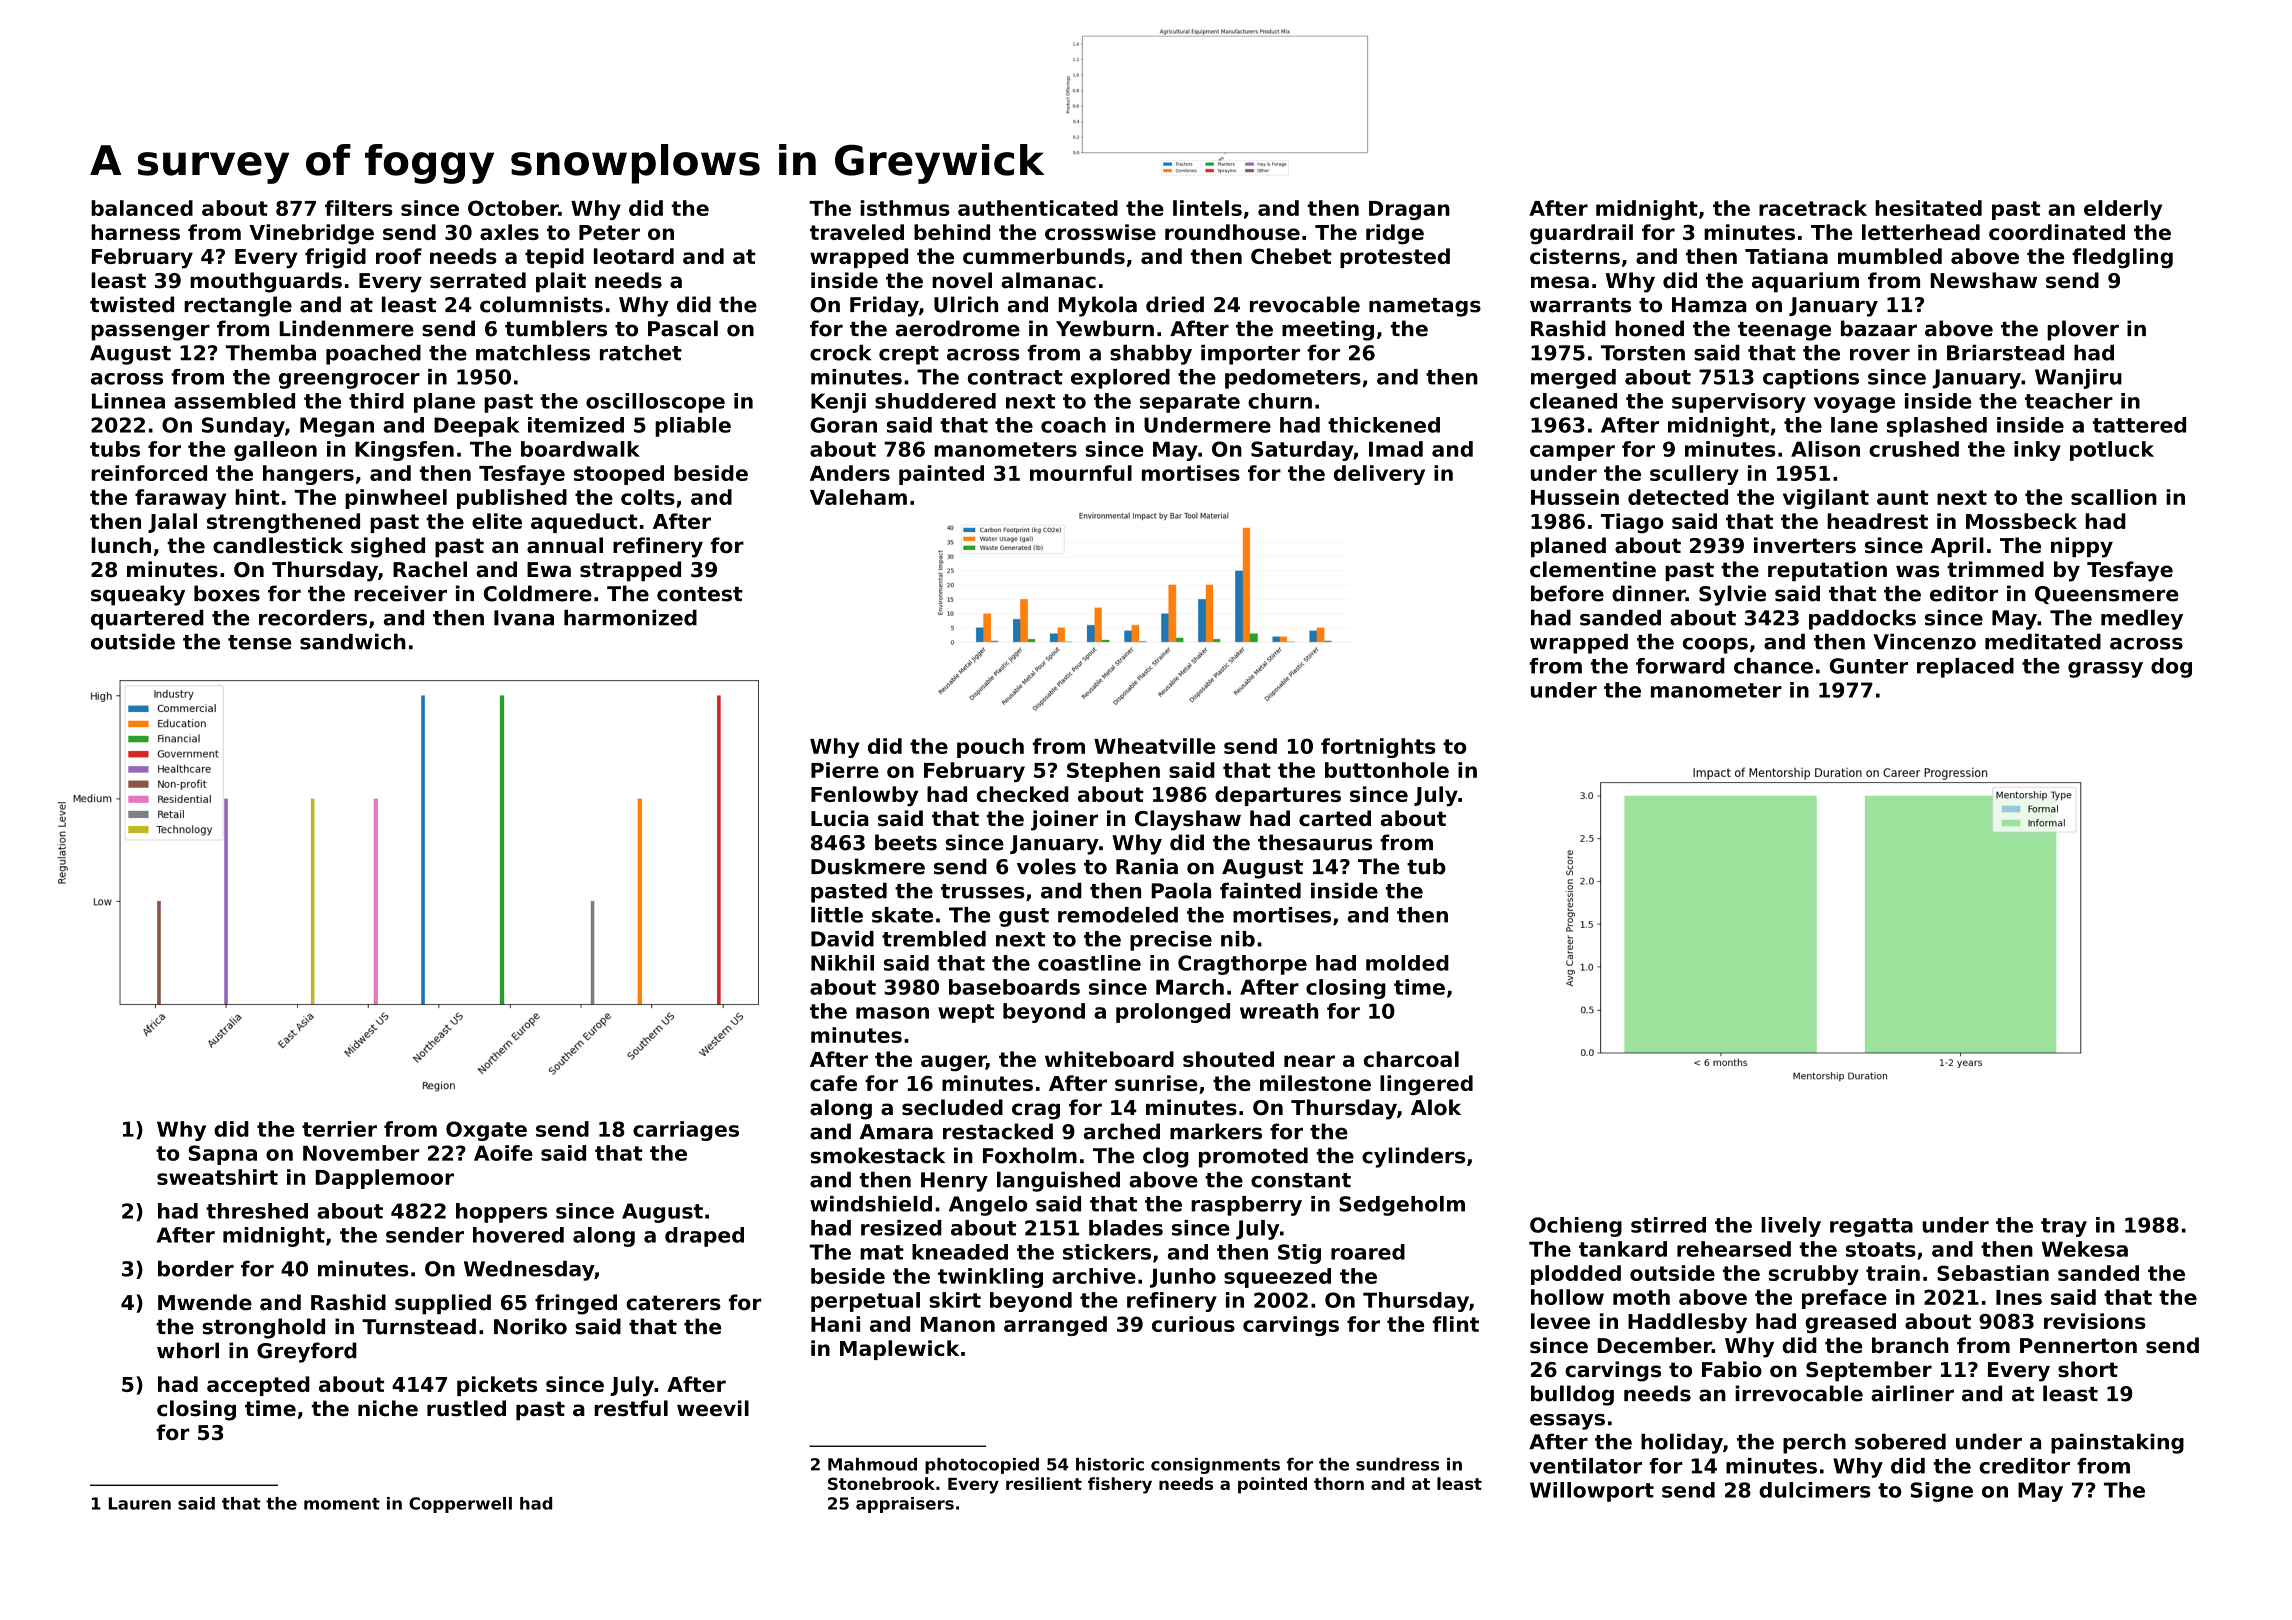  What do you see at coordinates (1048, 280) in the screenshot?
I see `almanac` at bounding box center [1048, 280].
